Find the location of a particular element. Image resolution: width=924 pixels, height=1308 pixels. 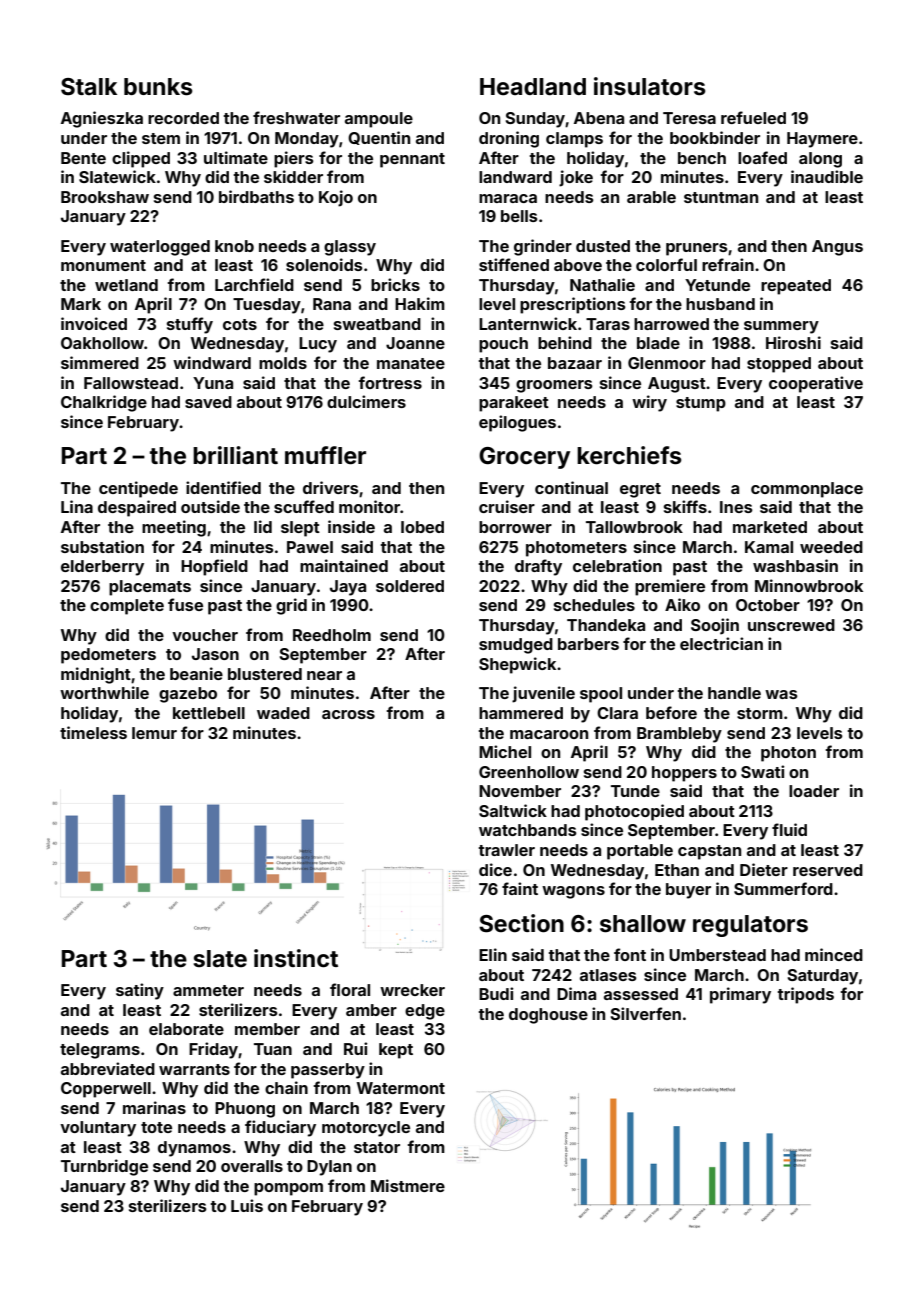

stiffened is located at coordinates (514, 264).
